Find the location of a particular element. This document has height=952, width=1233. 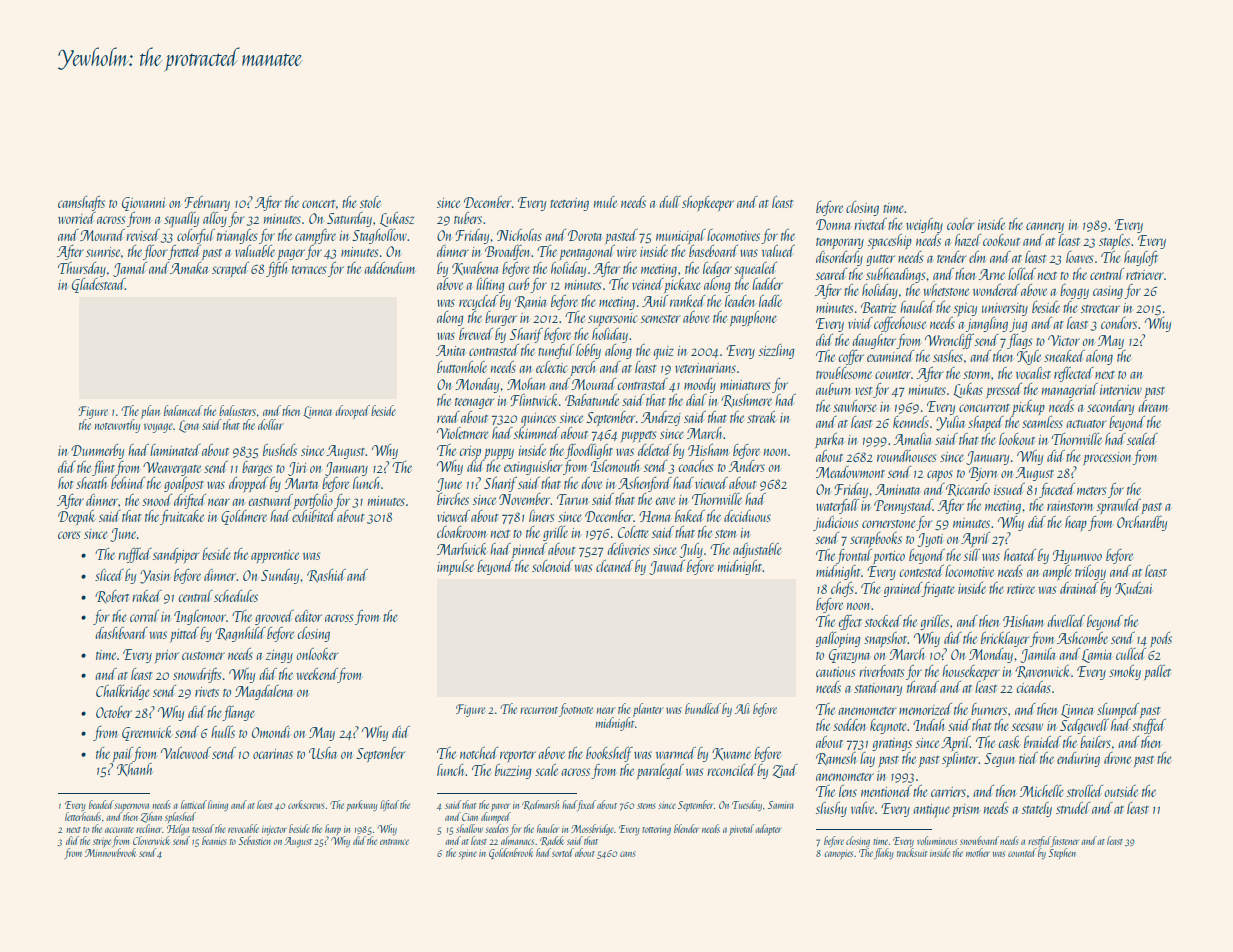

February is located at coordinates (207, 203).
